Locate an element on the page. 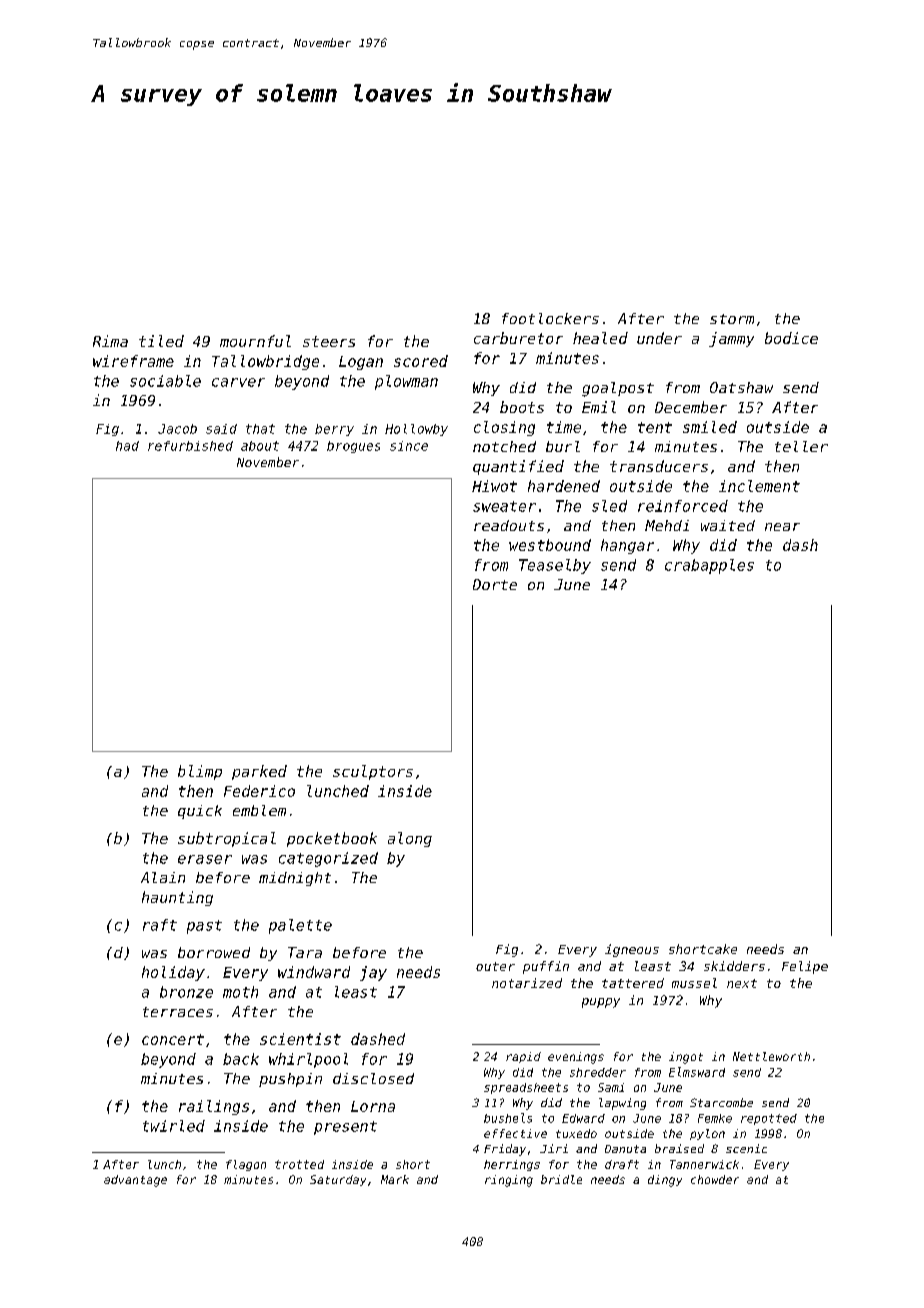 The height and width of the page is (1308, 924). healed is located at coordinates (600, 338).
